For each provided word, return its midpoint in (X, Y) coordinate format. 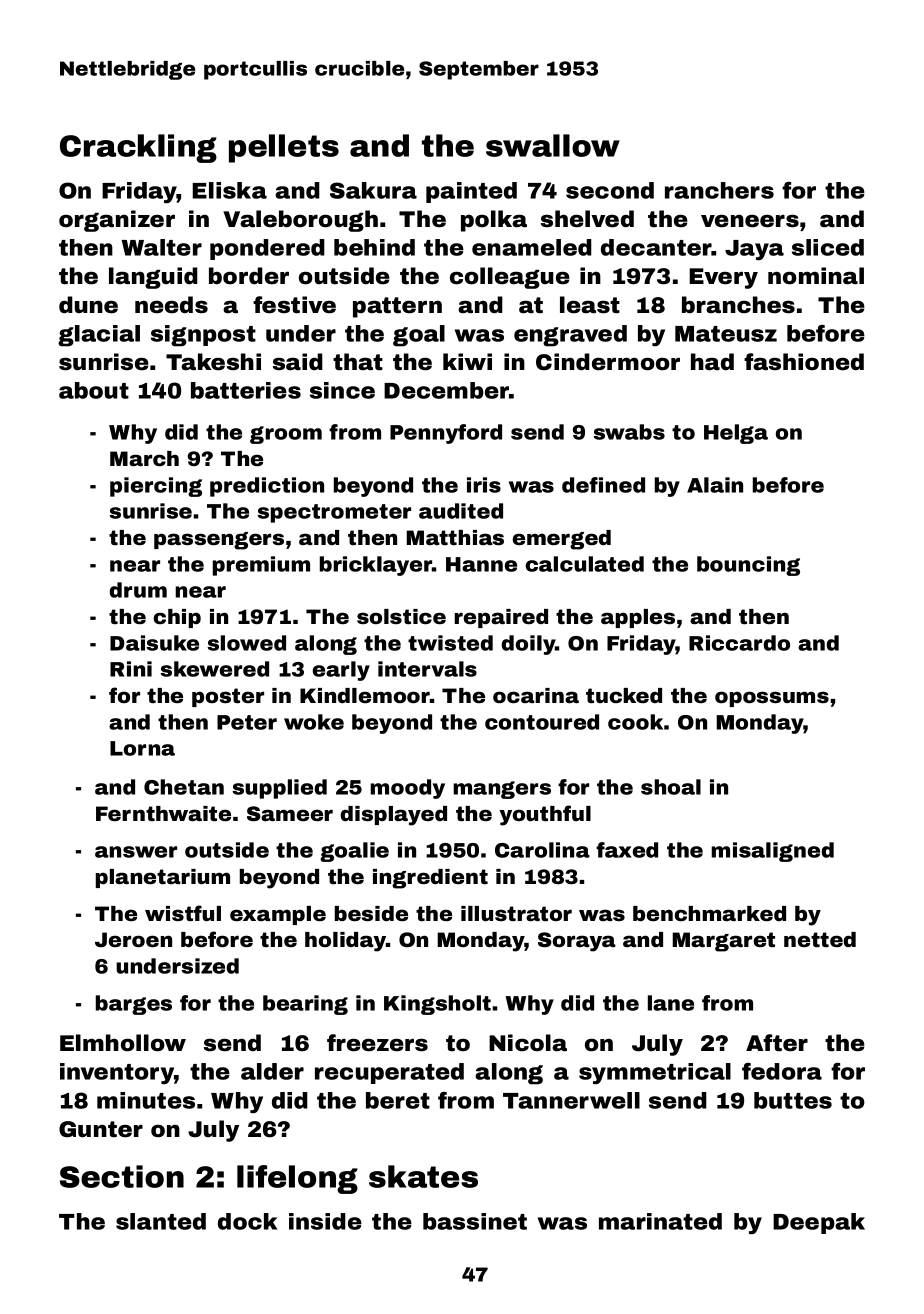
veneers (750, 221)
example (278, 915)
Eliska (229, 190)
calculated (585, 564)
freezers (377, 1043)
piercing (156, 487)
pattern (397, 307)
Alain (715, 485)
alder (272, 1071)
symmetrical (655, 1074)
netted (820, 939)
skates (423, 1176)
